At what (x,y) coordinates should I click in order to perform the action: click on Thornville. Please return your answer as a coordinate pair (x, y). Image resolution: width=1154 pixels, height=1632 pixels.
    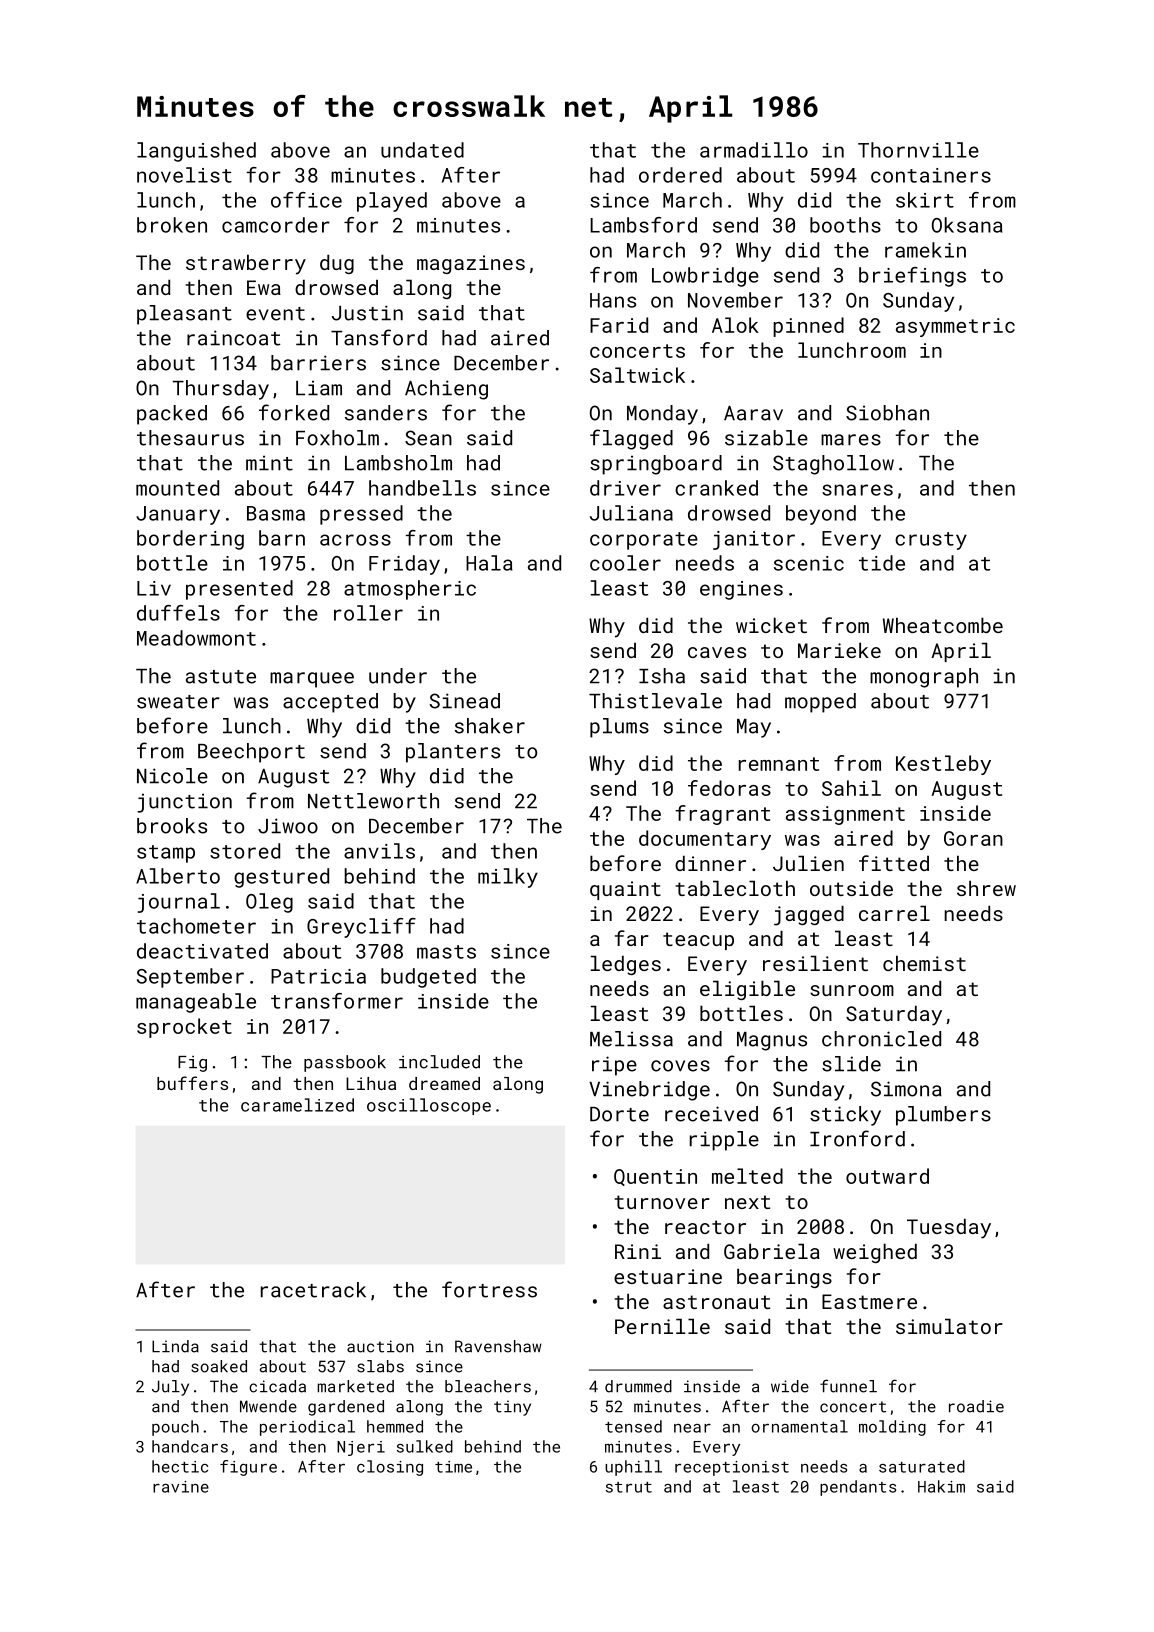
    Looking at the image, I should click on (918, 150).
